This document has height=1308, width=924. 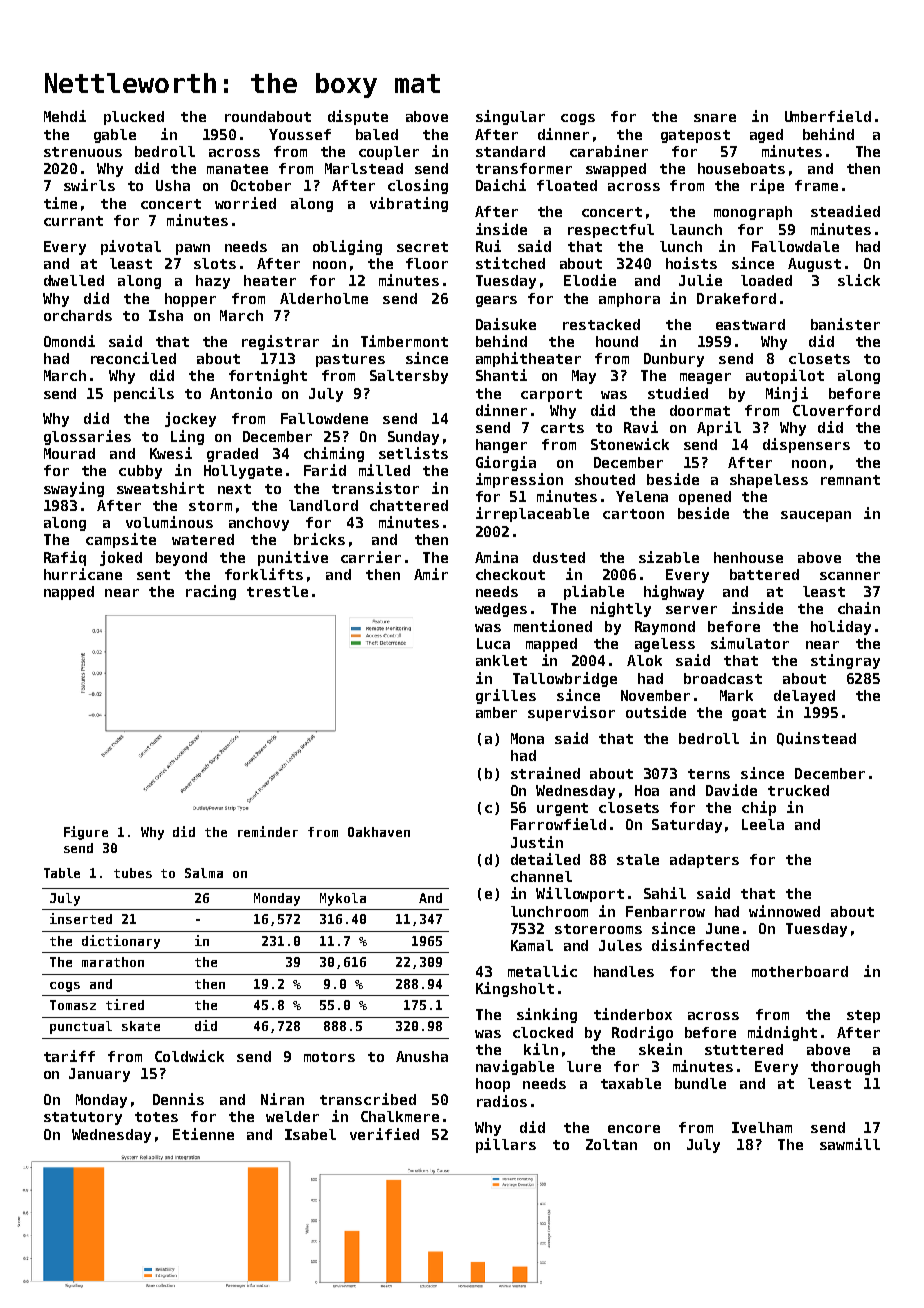 I want to click on pillars, so click(x=506, y=1145).
